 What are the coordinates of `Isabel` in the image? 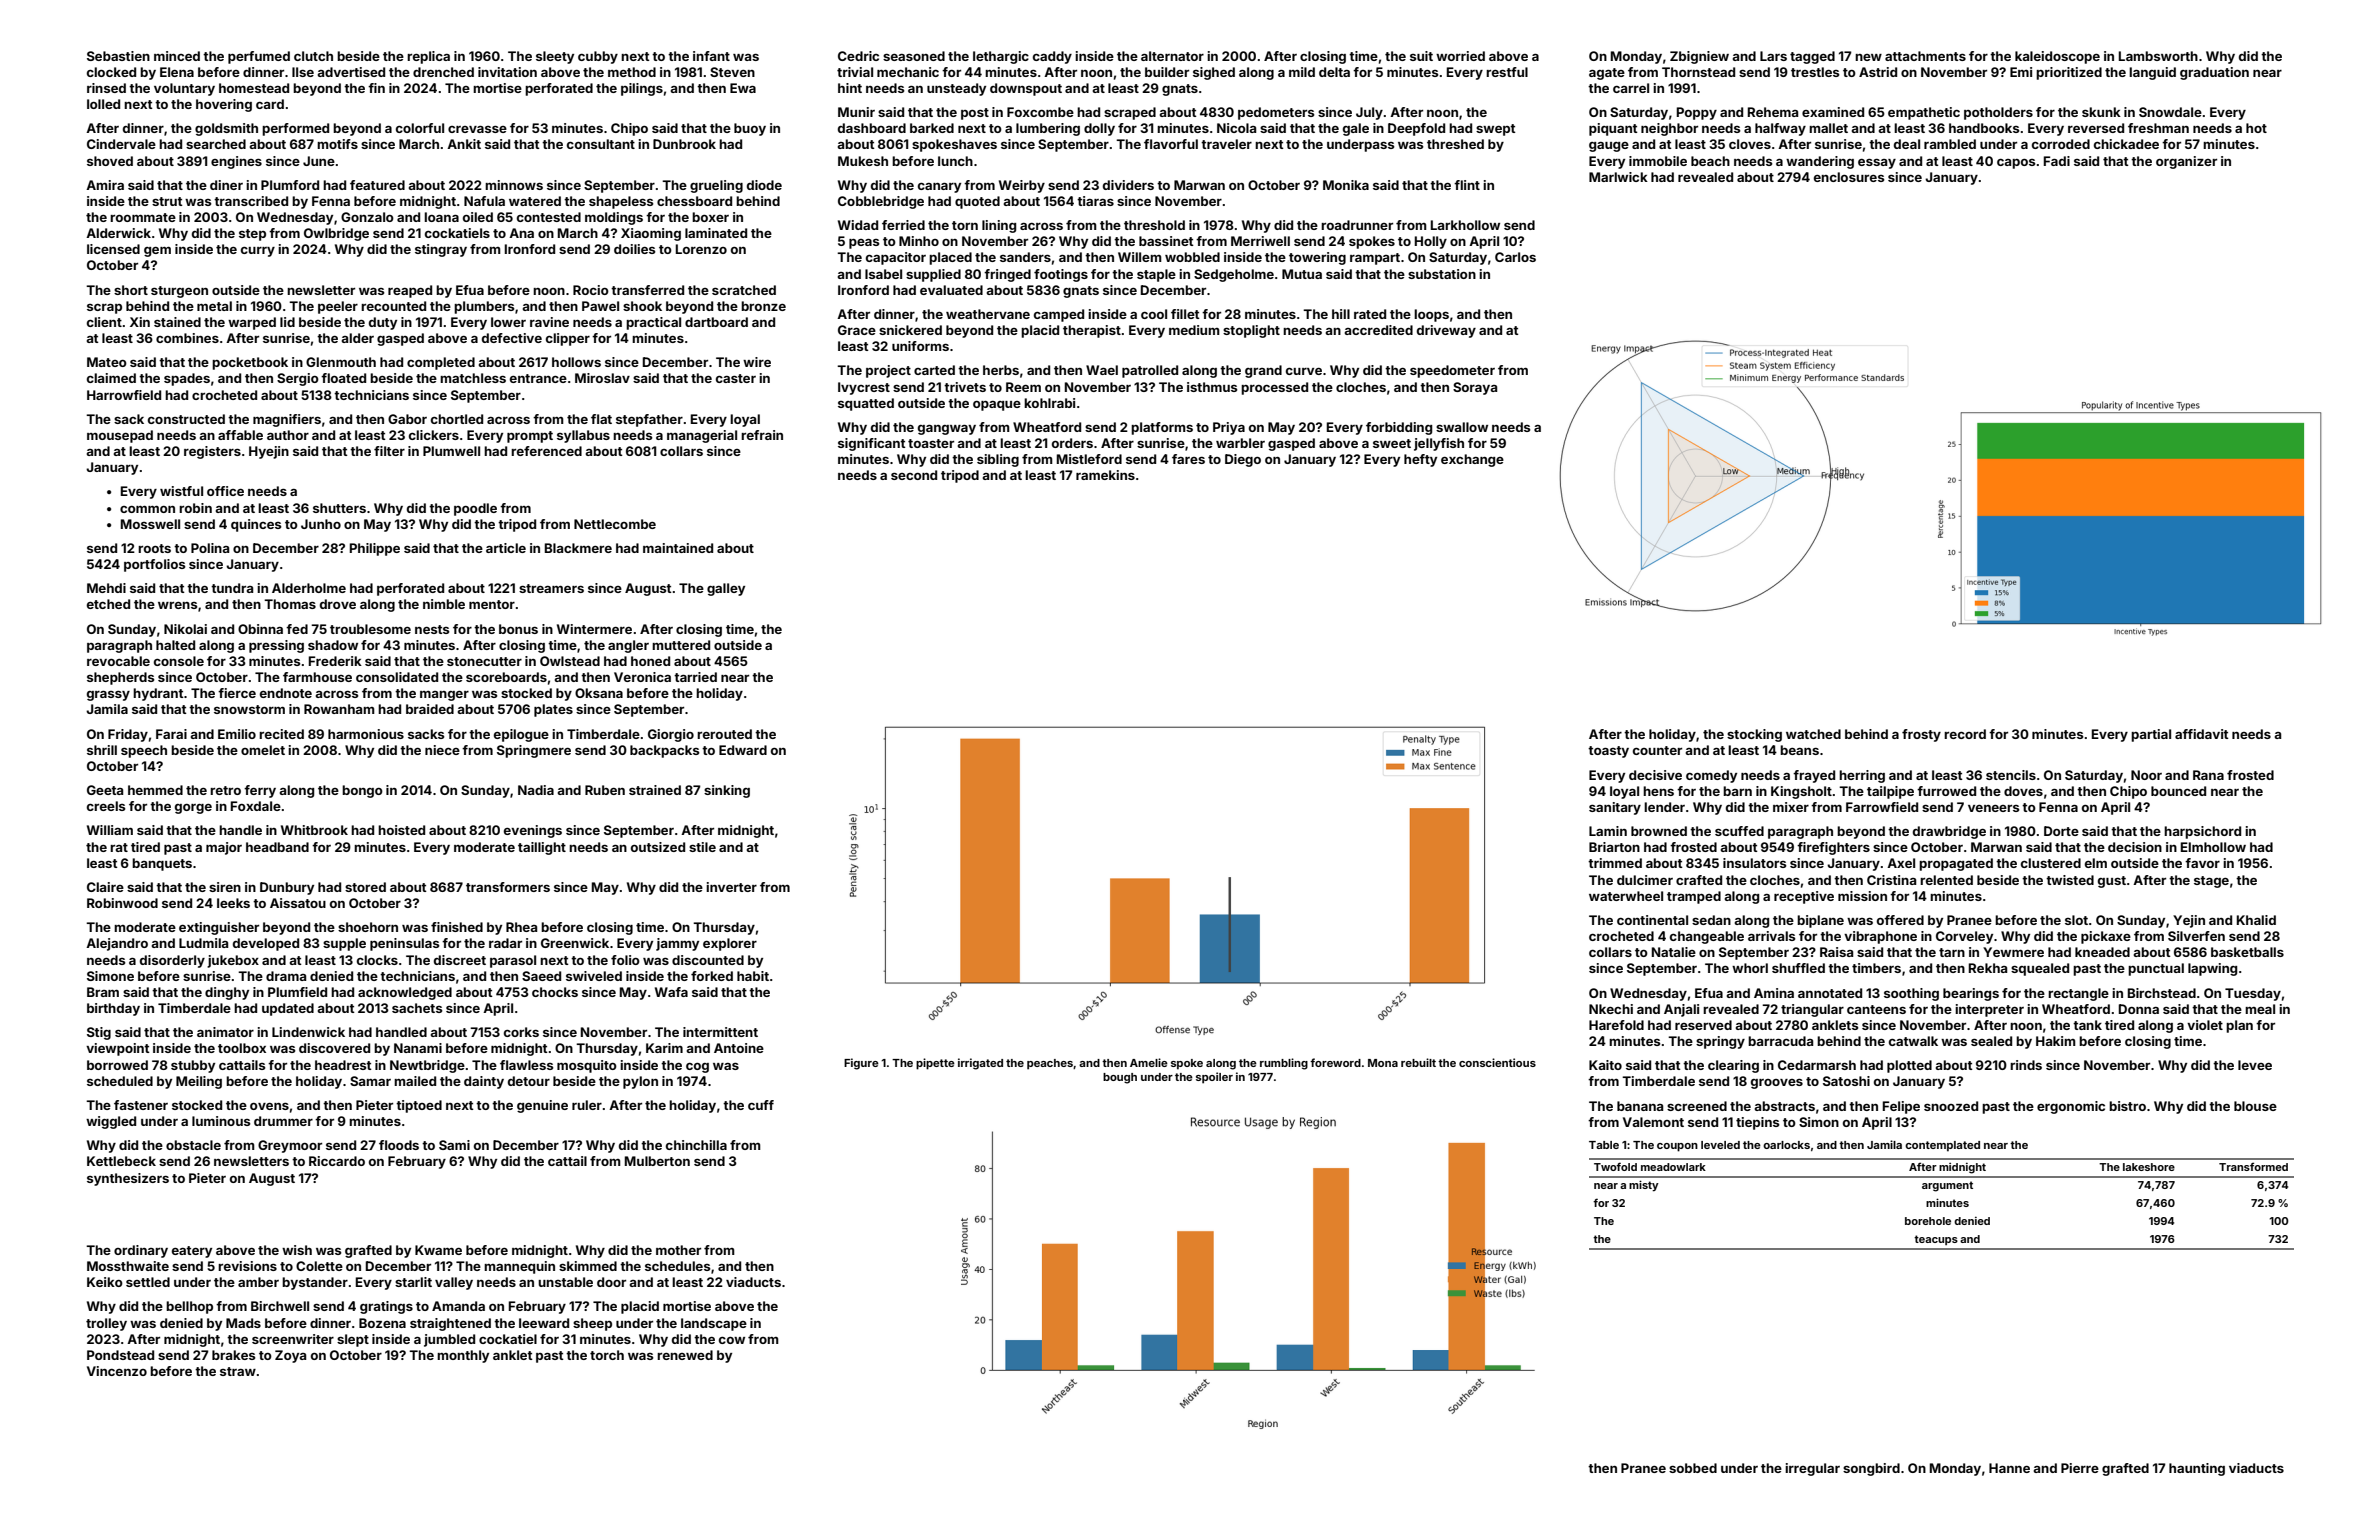 It's located at (883, 274).
